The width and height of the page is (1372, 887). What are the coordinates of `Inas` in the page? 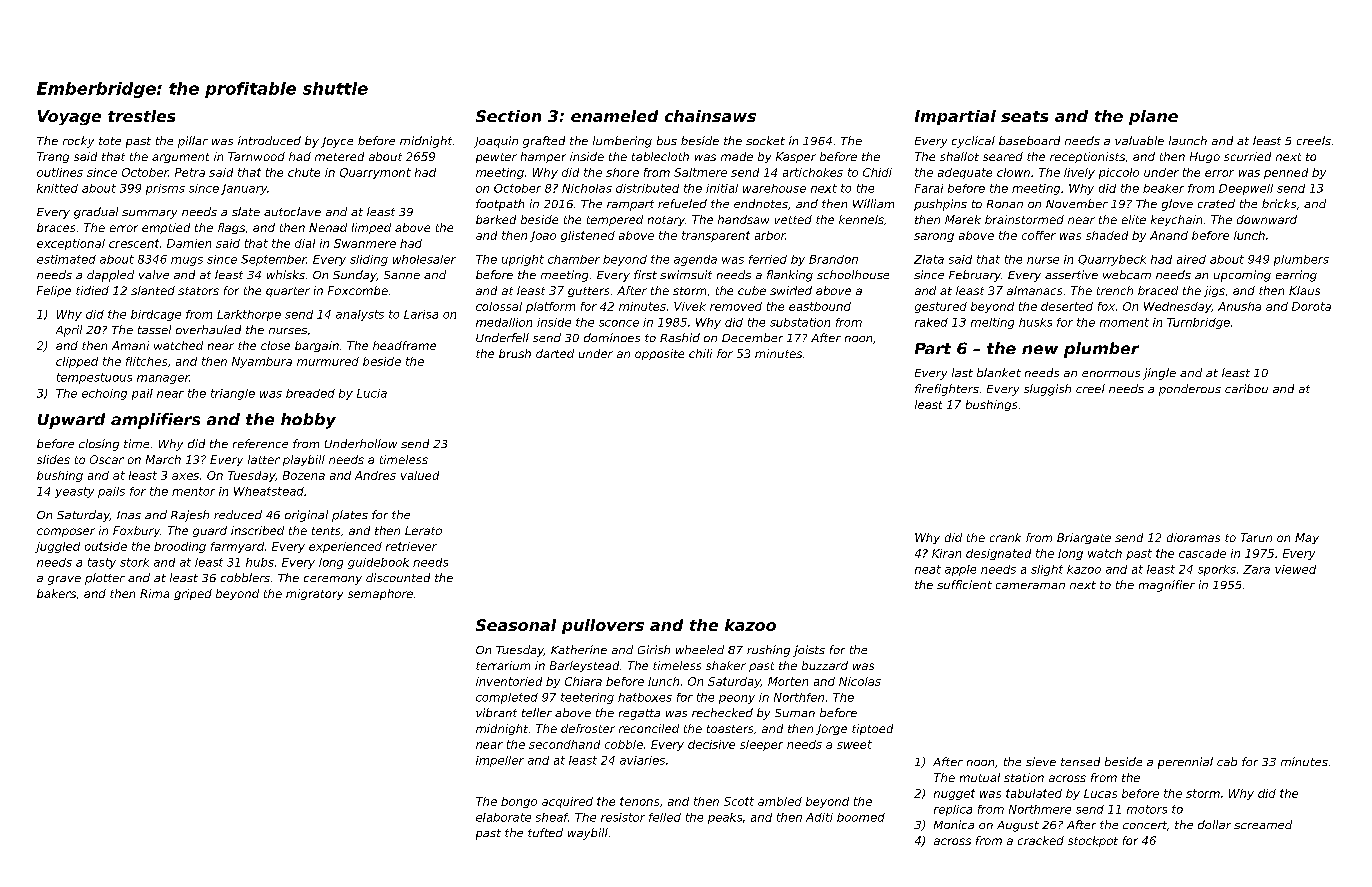 It's located at (129, 515).
